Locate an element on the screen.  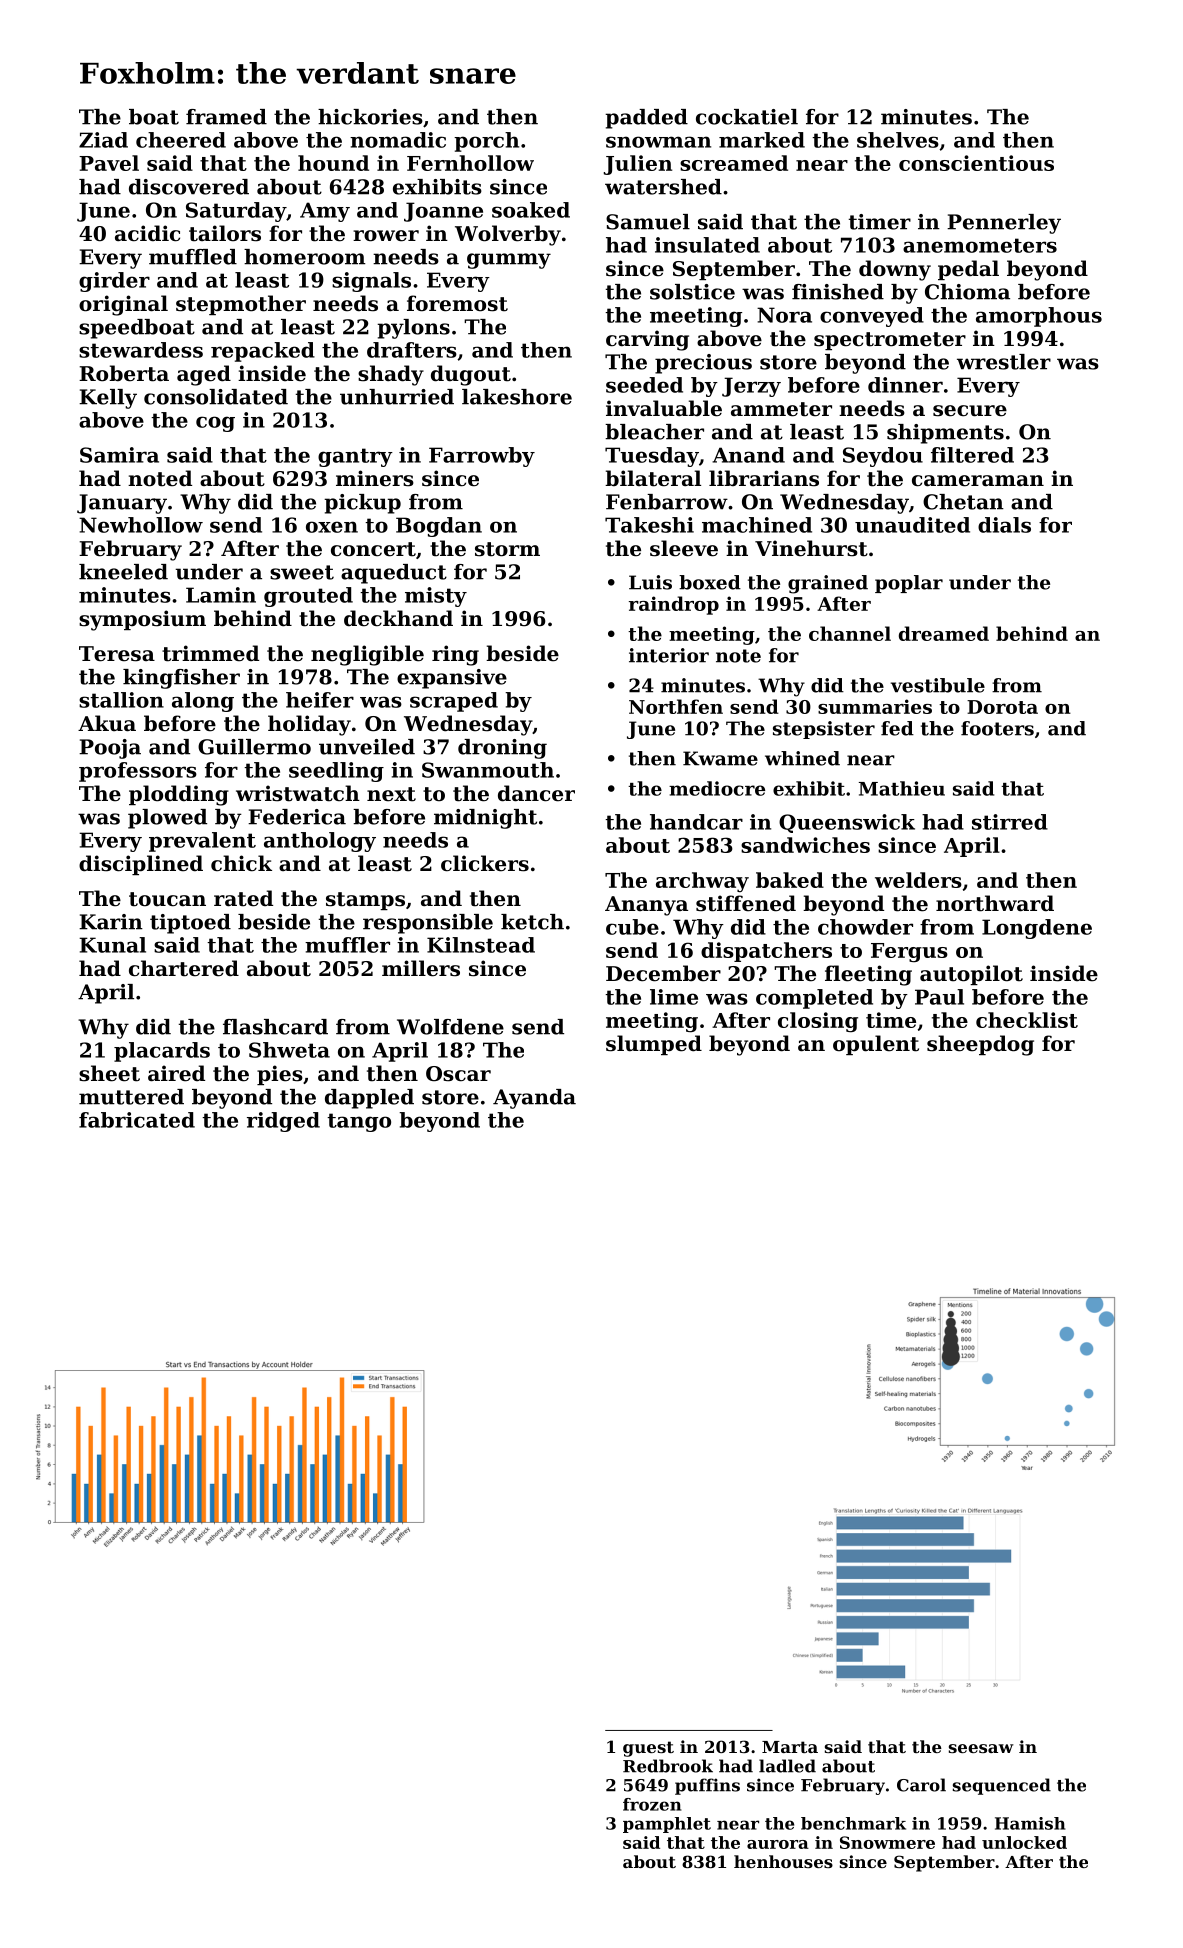
Ziad is located at coordinates (103, 140).
